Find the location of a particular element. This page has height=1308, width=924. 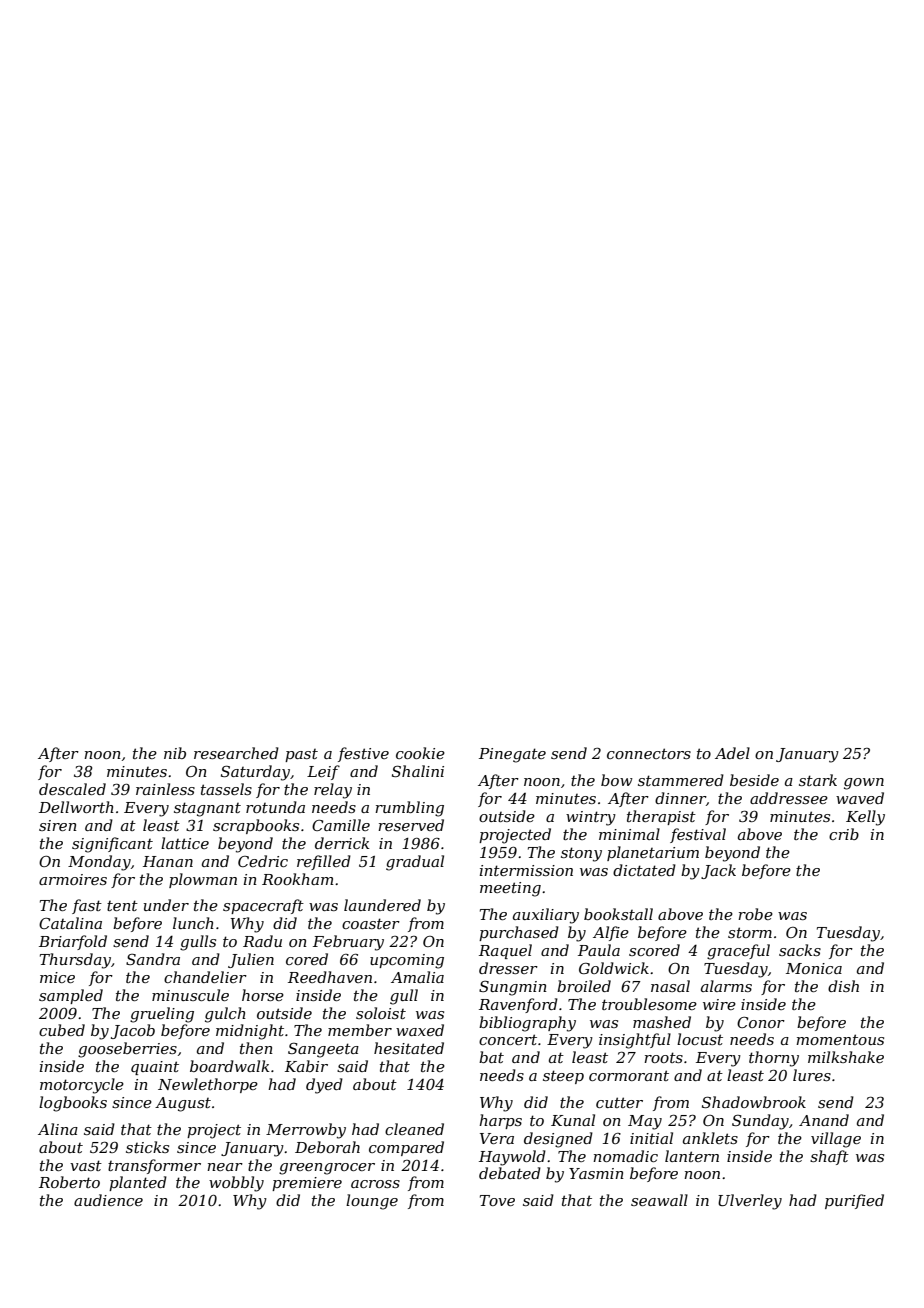

transformer is located at coordinates (154, 1166).
